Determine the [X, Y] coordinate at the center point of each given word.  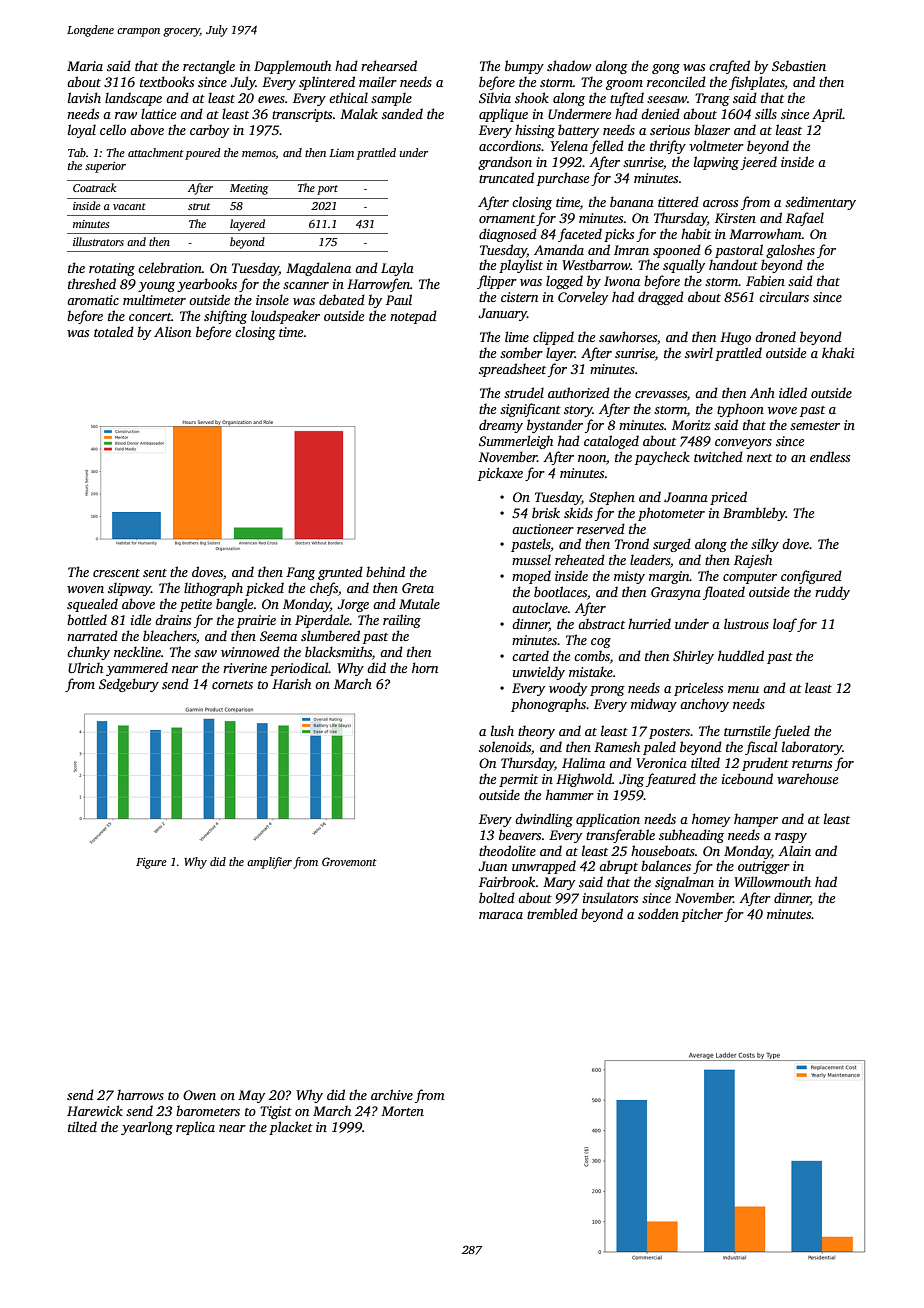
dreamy [501, 426]
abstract [601, 623]
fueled [791, 732]
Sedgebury [129, 685]
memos [259, 155]
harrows [140, 1094]
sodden [658, 913]
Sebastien [799, 65]
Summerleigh [516, 442]
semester [815, 426]
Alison [172, 331]
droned [775, 336]
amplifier [269, 863]
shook [532, 97]
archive [392, 1094]
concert [150, 317]
